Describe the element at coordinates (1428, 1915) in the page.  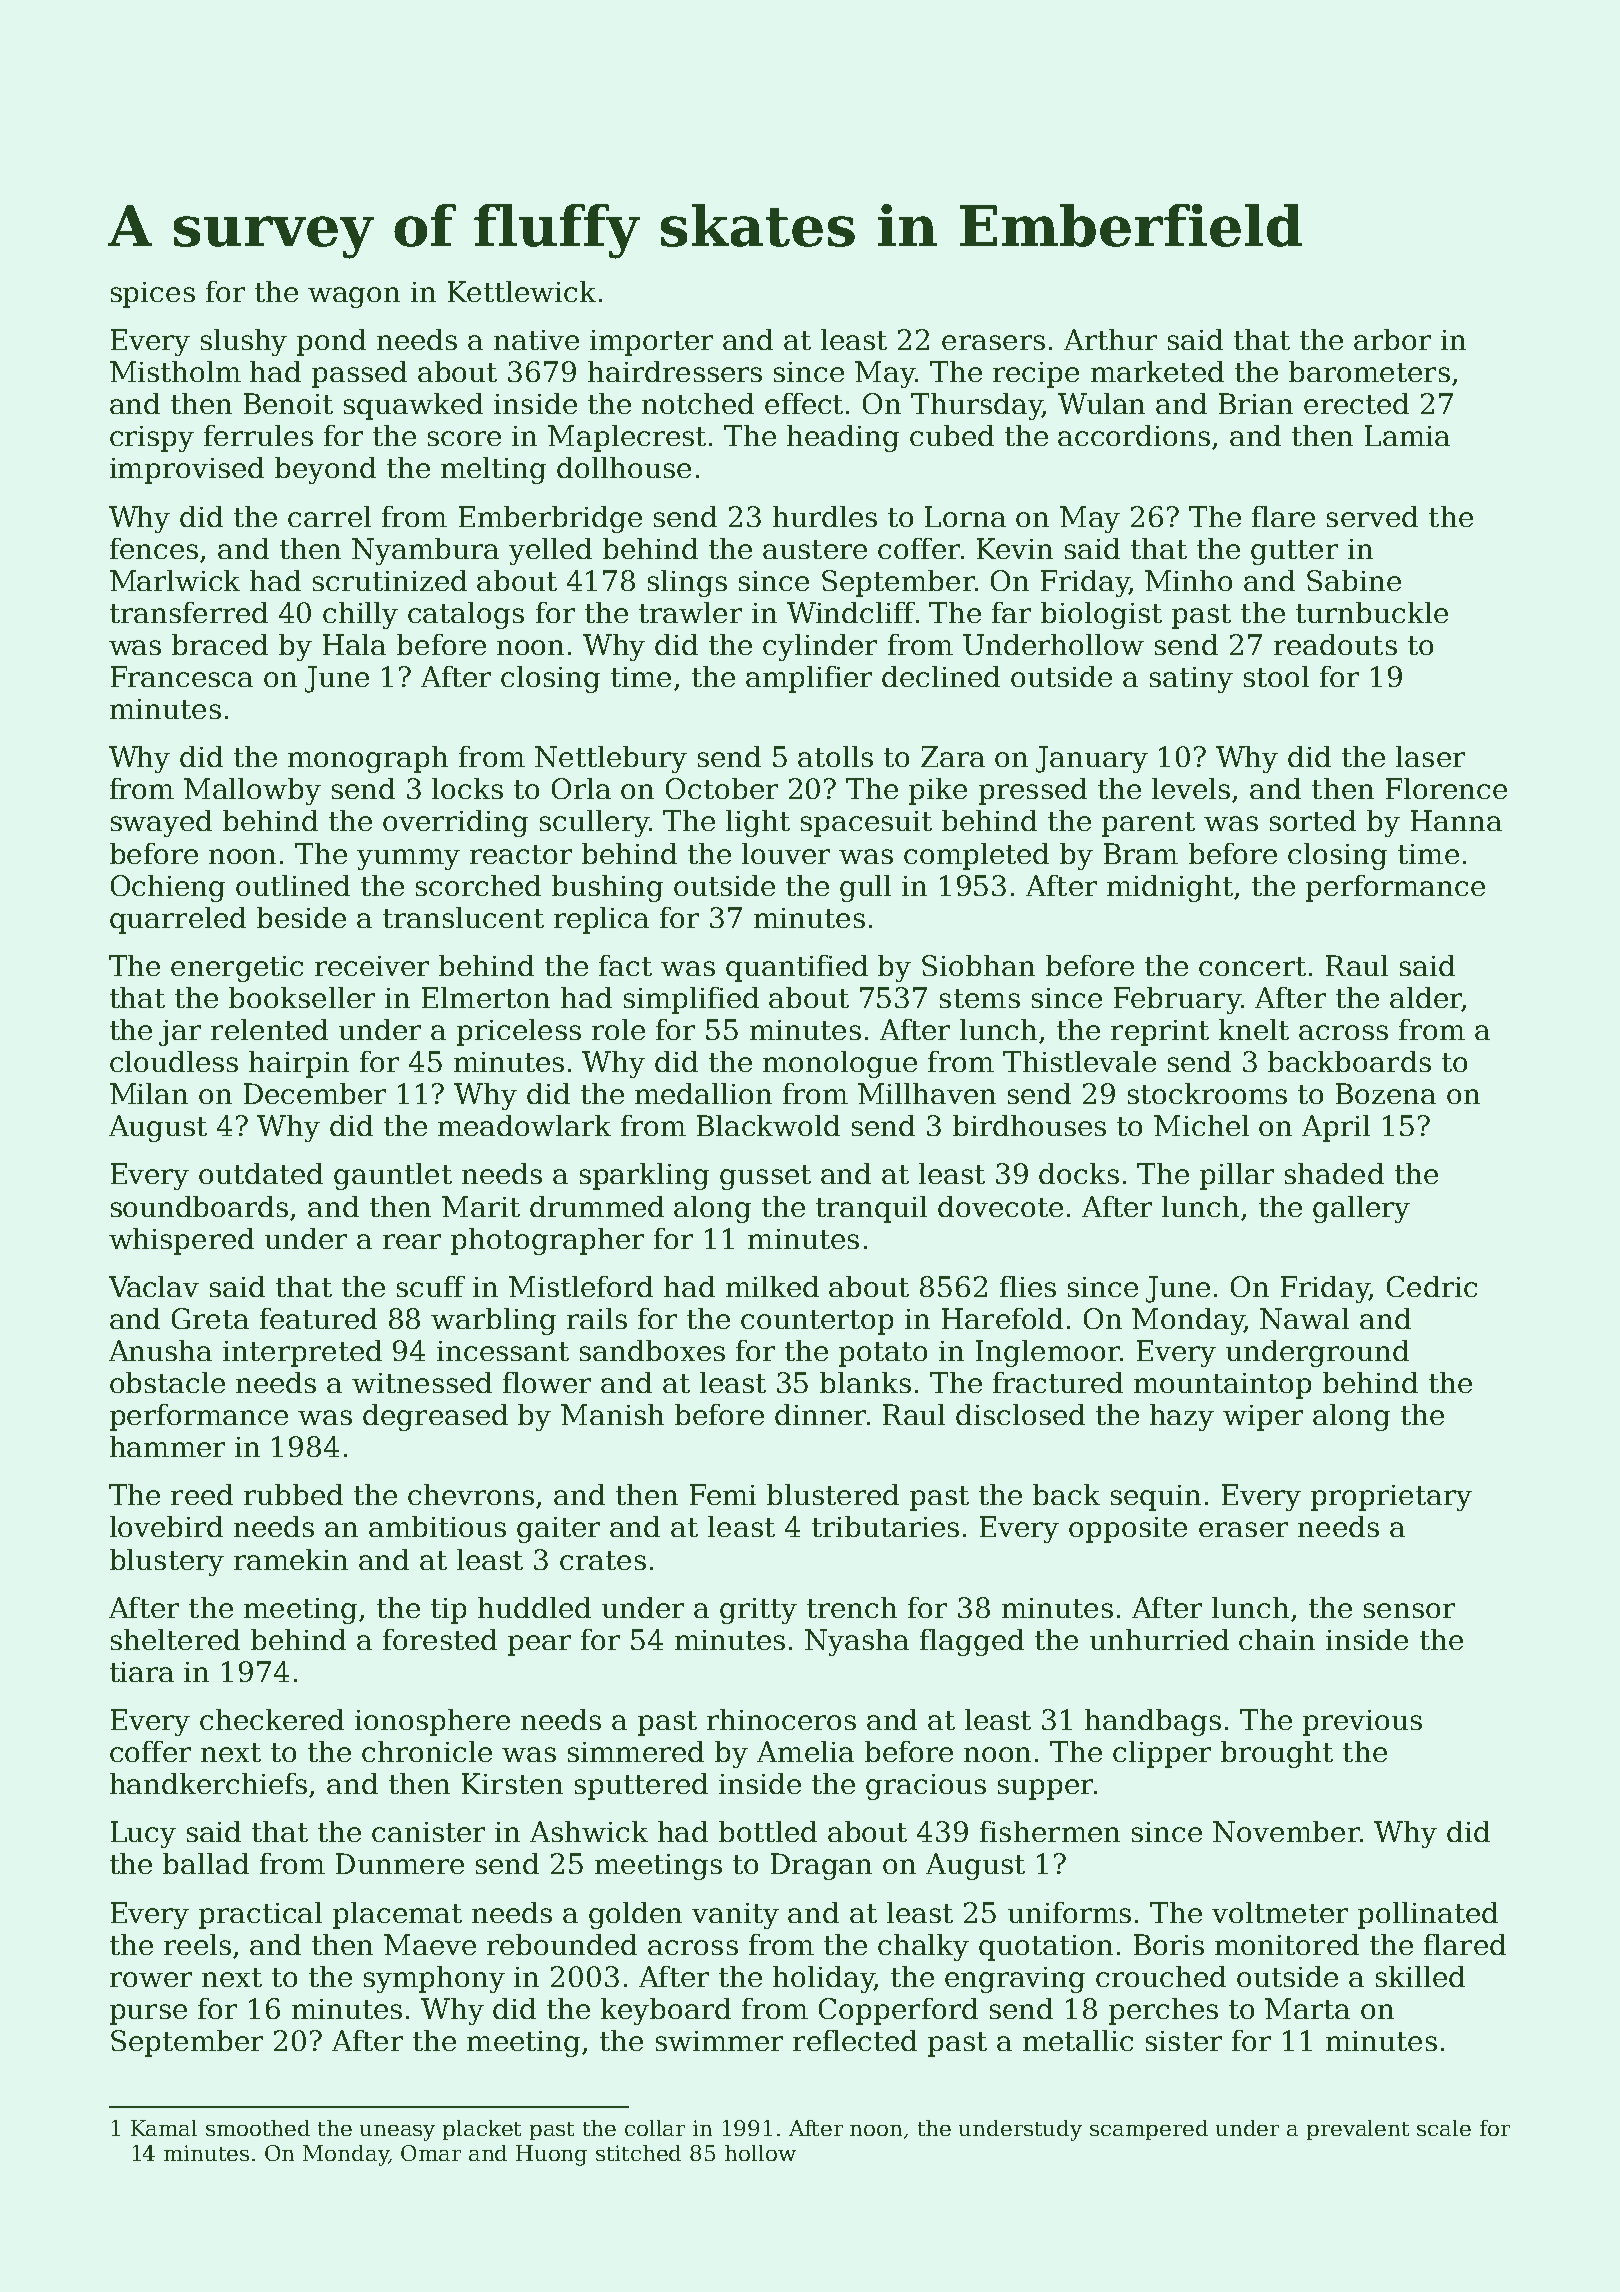
I see `pollinated` at that location.
